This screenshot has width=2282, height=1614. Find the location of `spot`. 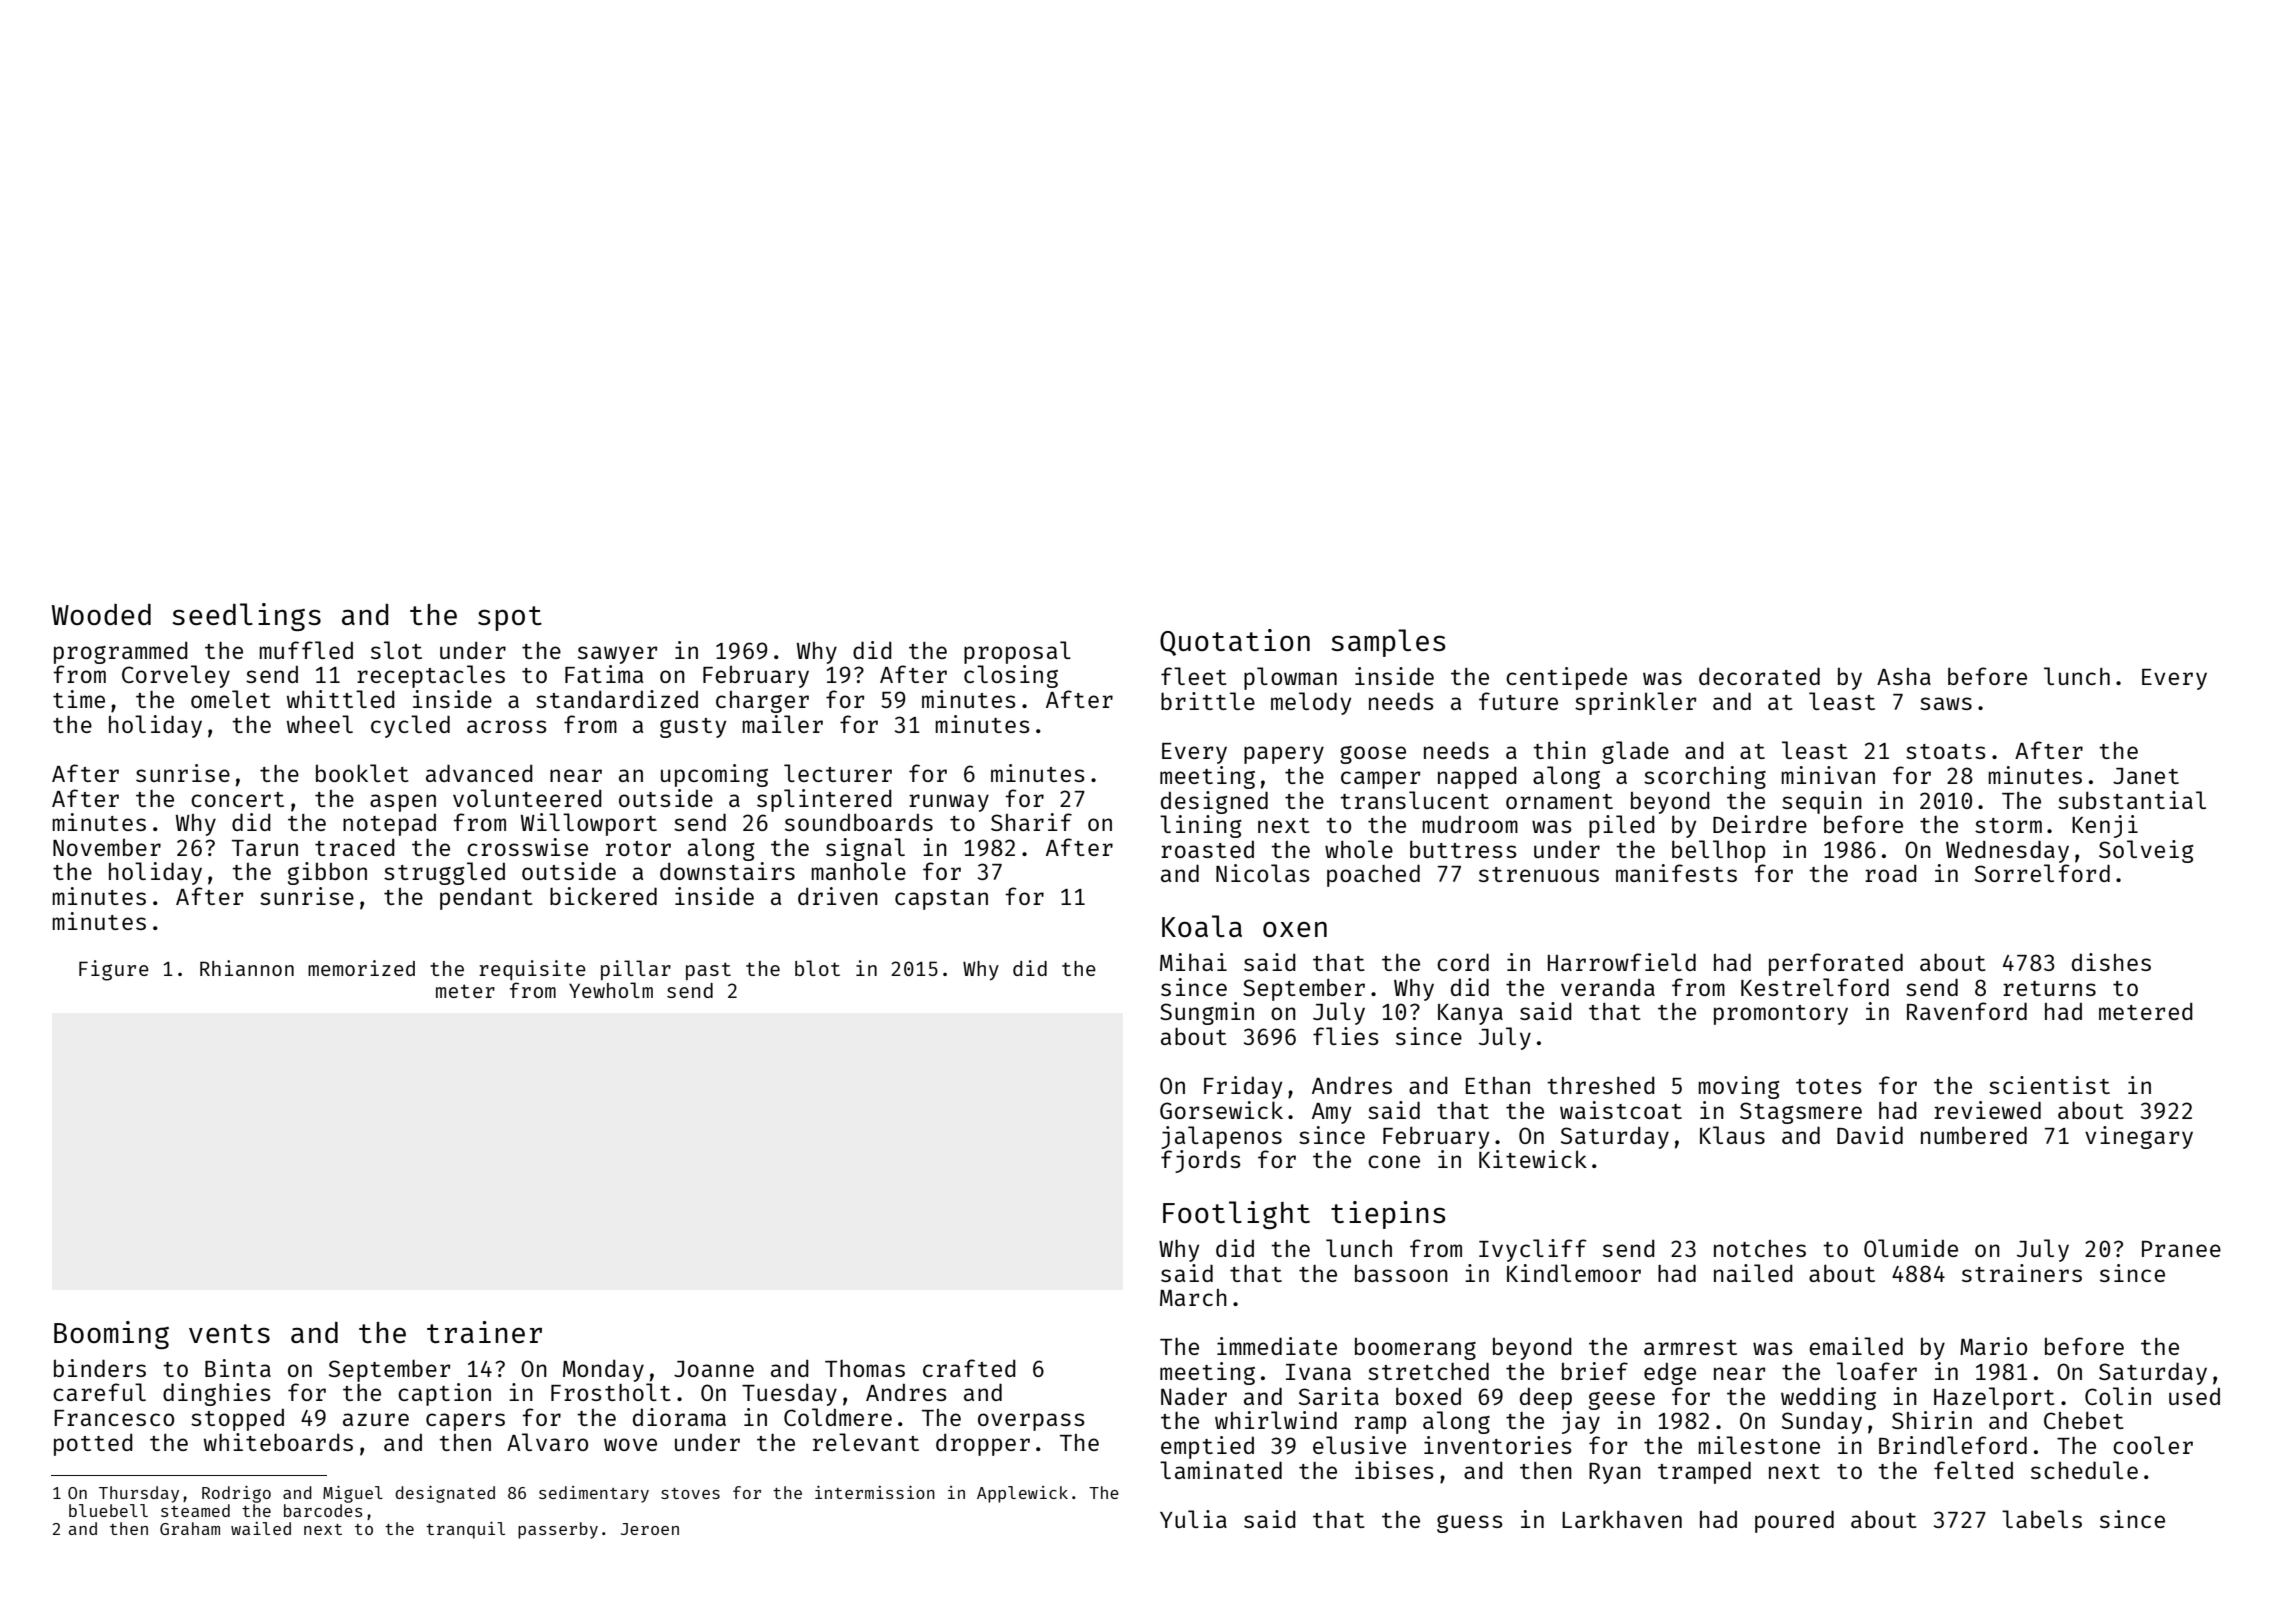

spot is located at coordinates (510, 618).
